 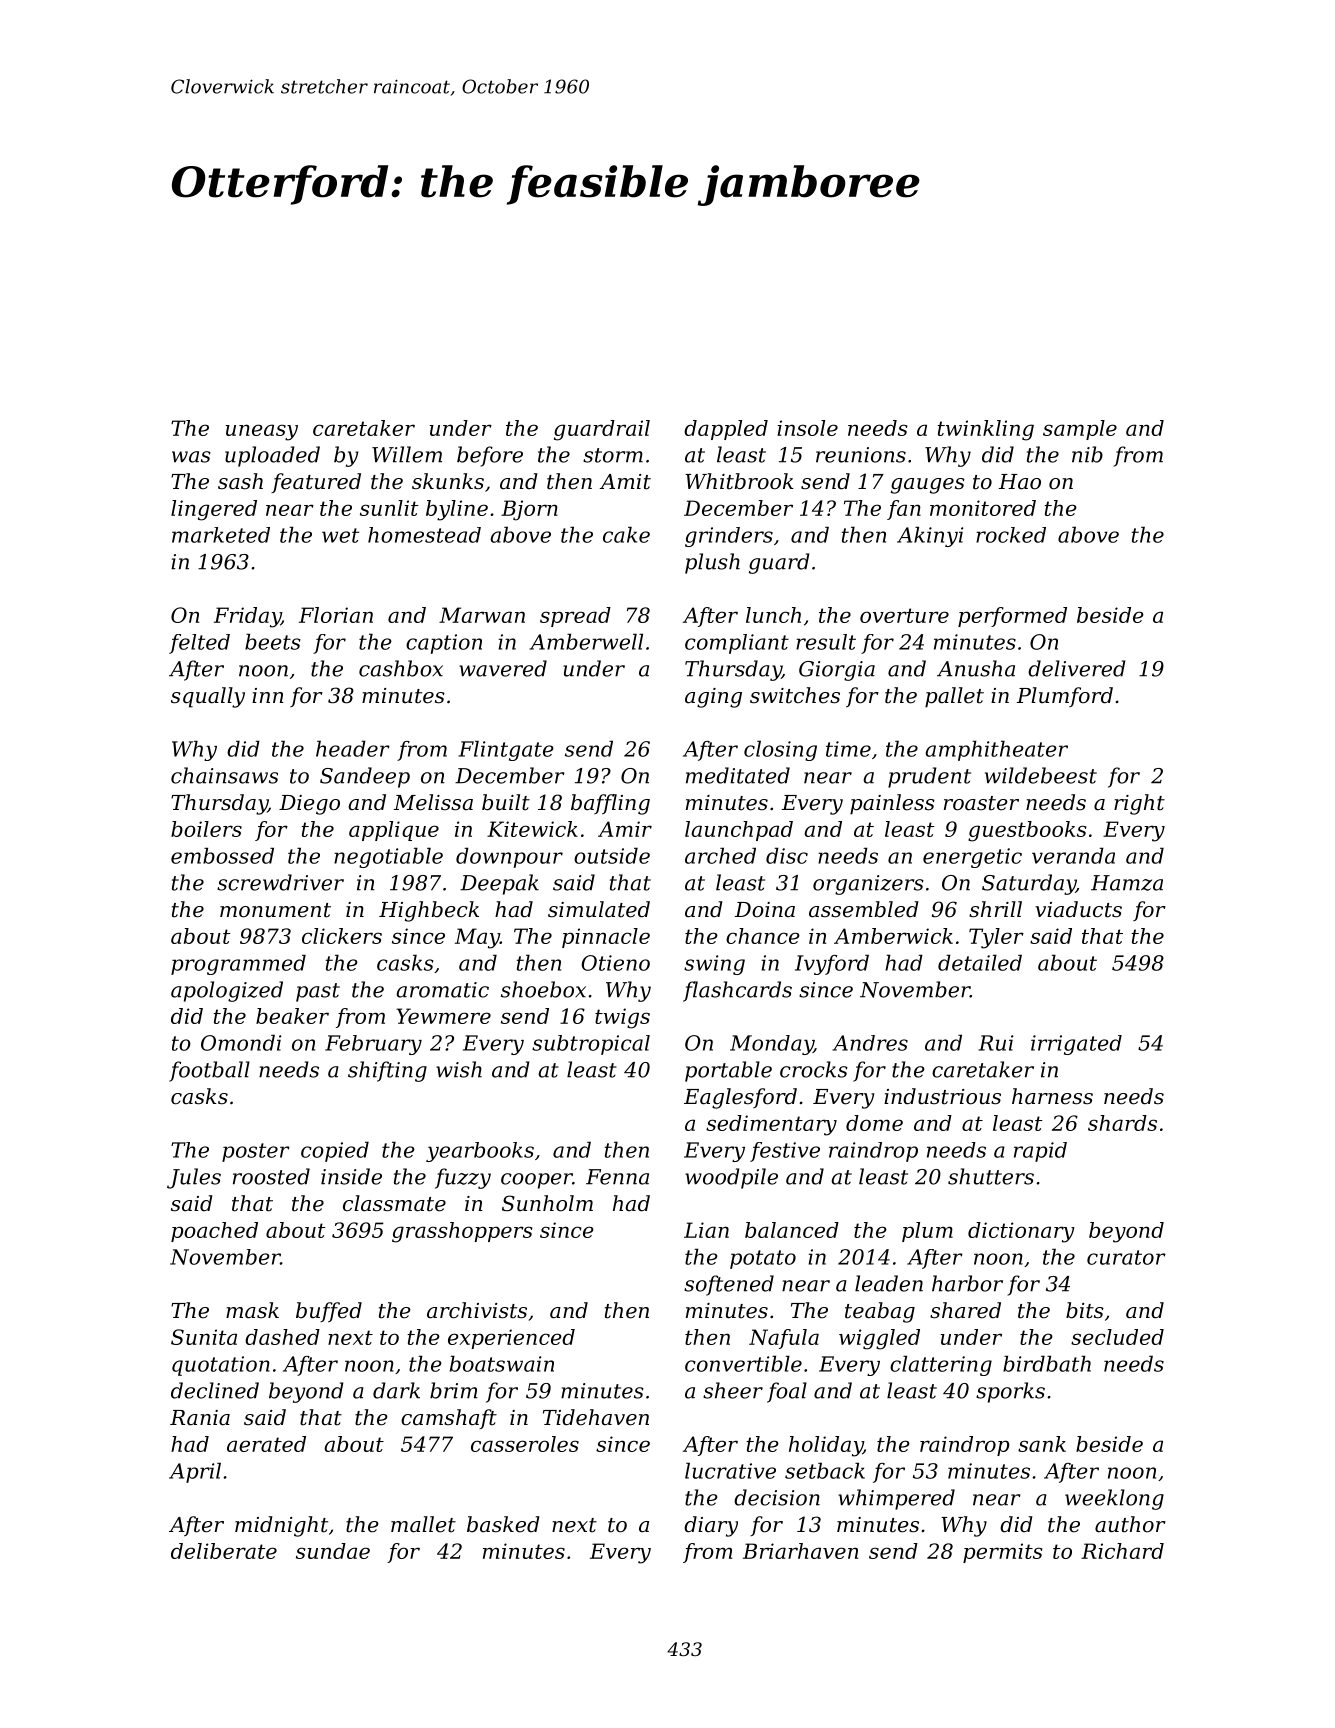 I want to click on twinkling, so click(x=985, y=430).
